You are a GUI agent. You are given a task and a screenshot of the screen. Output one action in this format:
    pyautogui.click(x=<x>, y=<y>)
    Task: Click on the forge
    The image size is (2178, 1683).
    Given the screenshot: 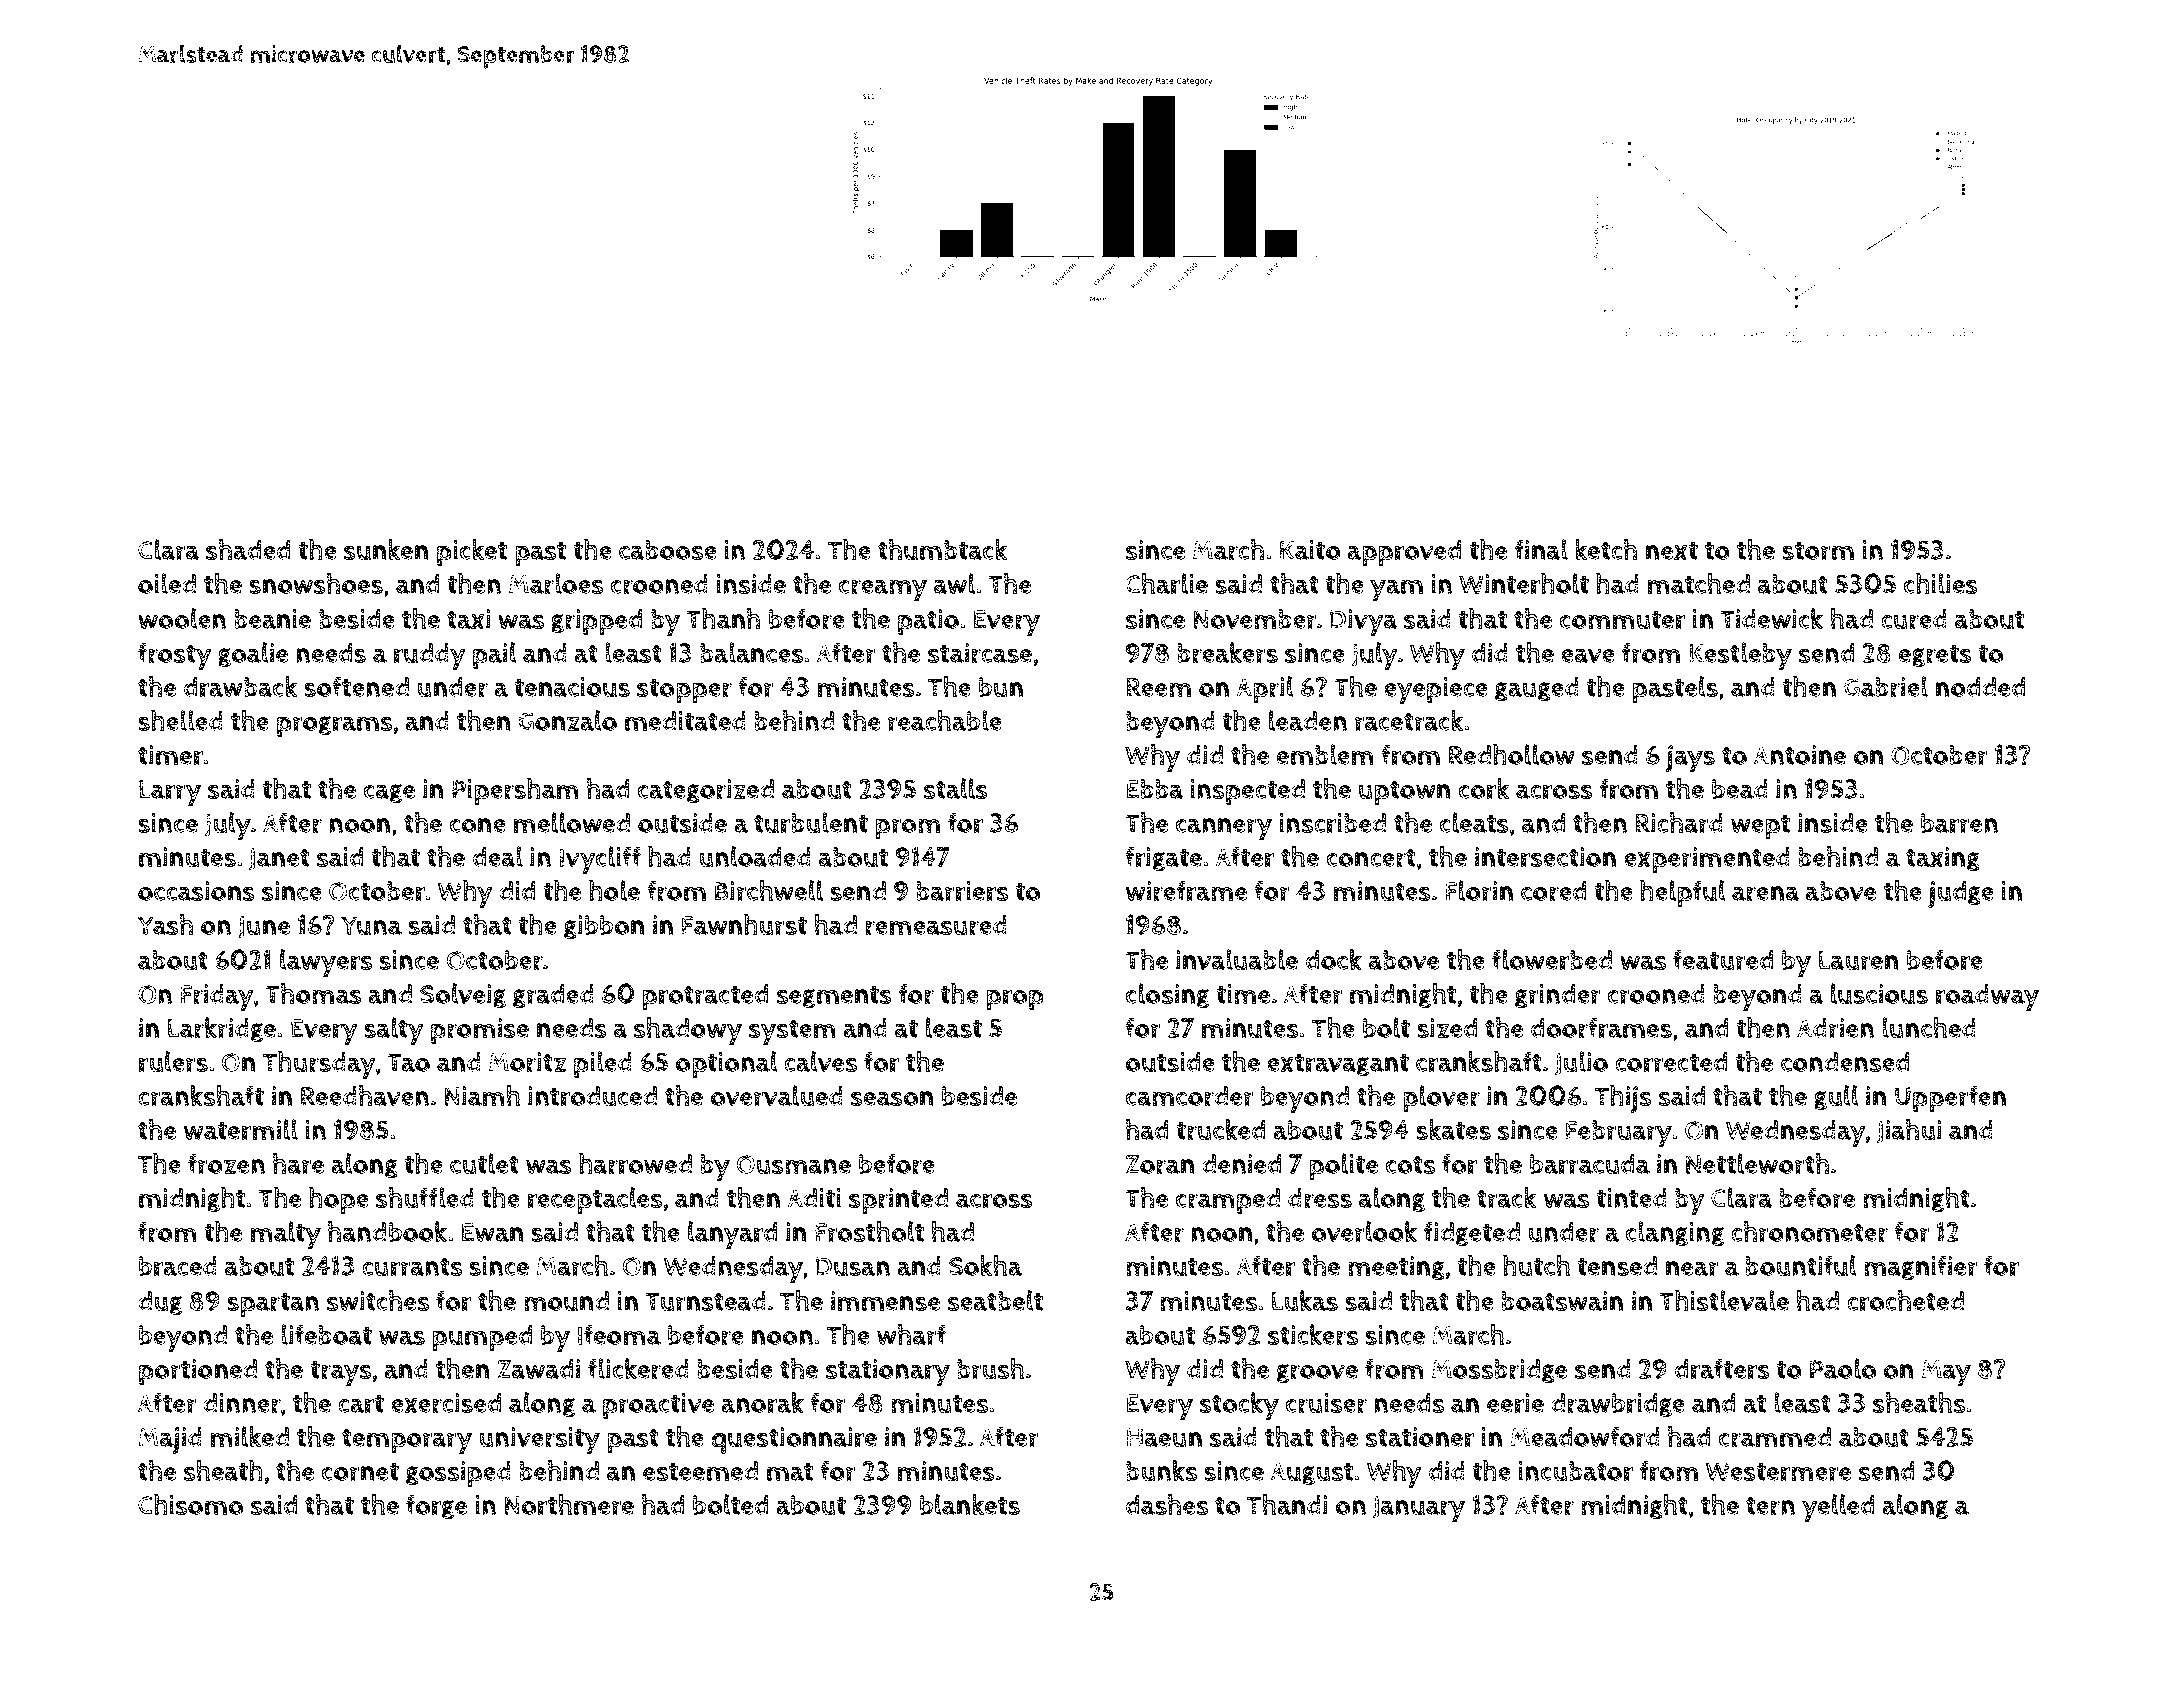 What is the action you would take?
    pyautogui.click(x=436, y=1506)
